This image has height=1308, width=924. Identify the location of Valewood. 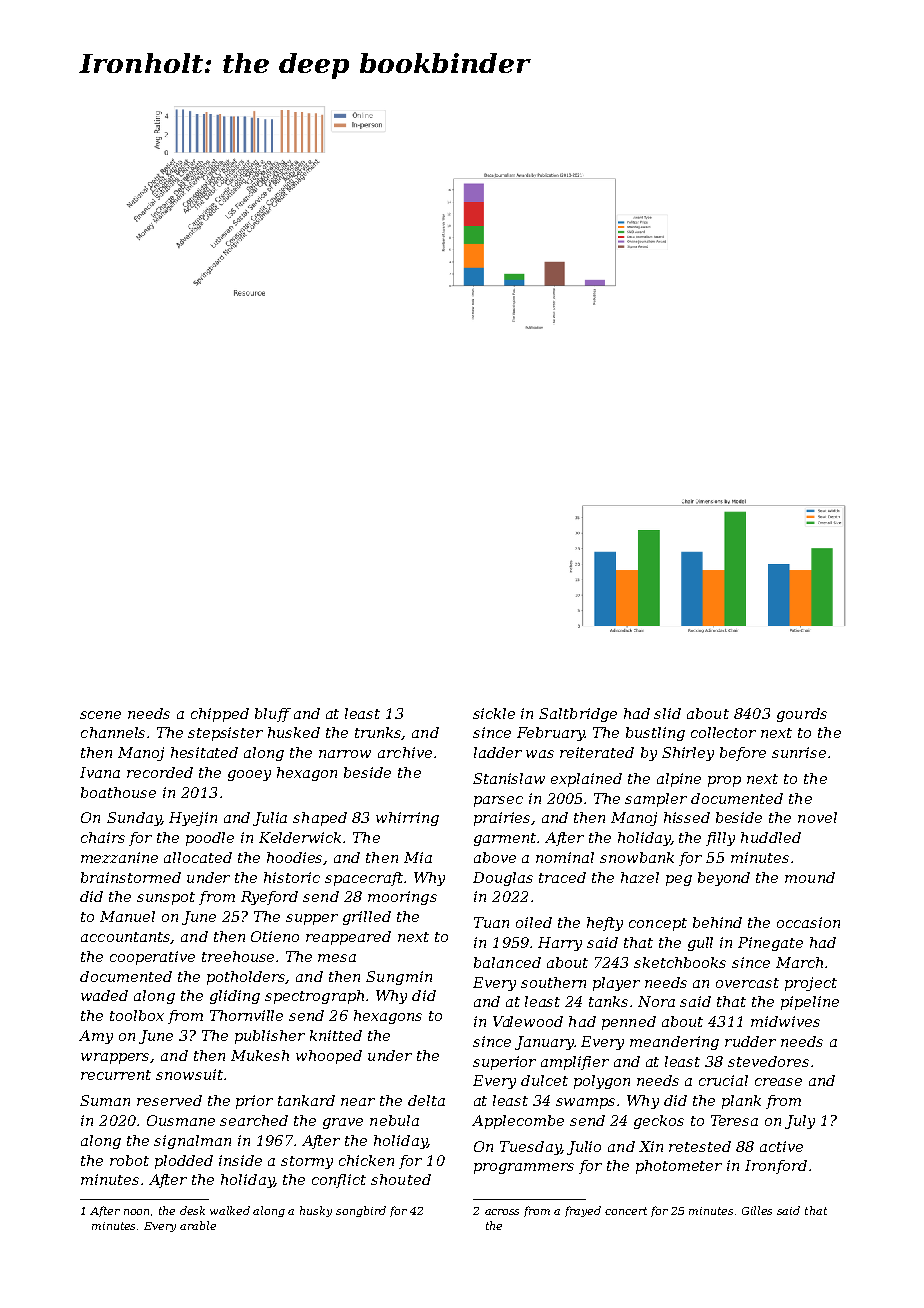
(528, 1021).
